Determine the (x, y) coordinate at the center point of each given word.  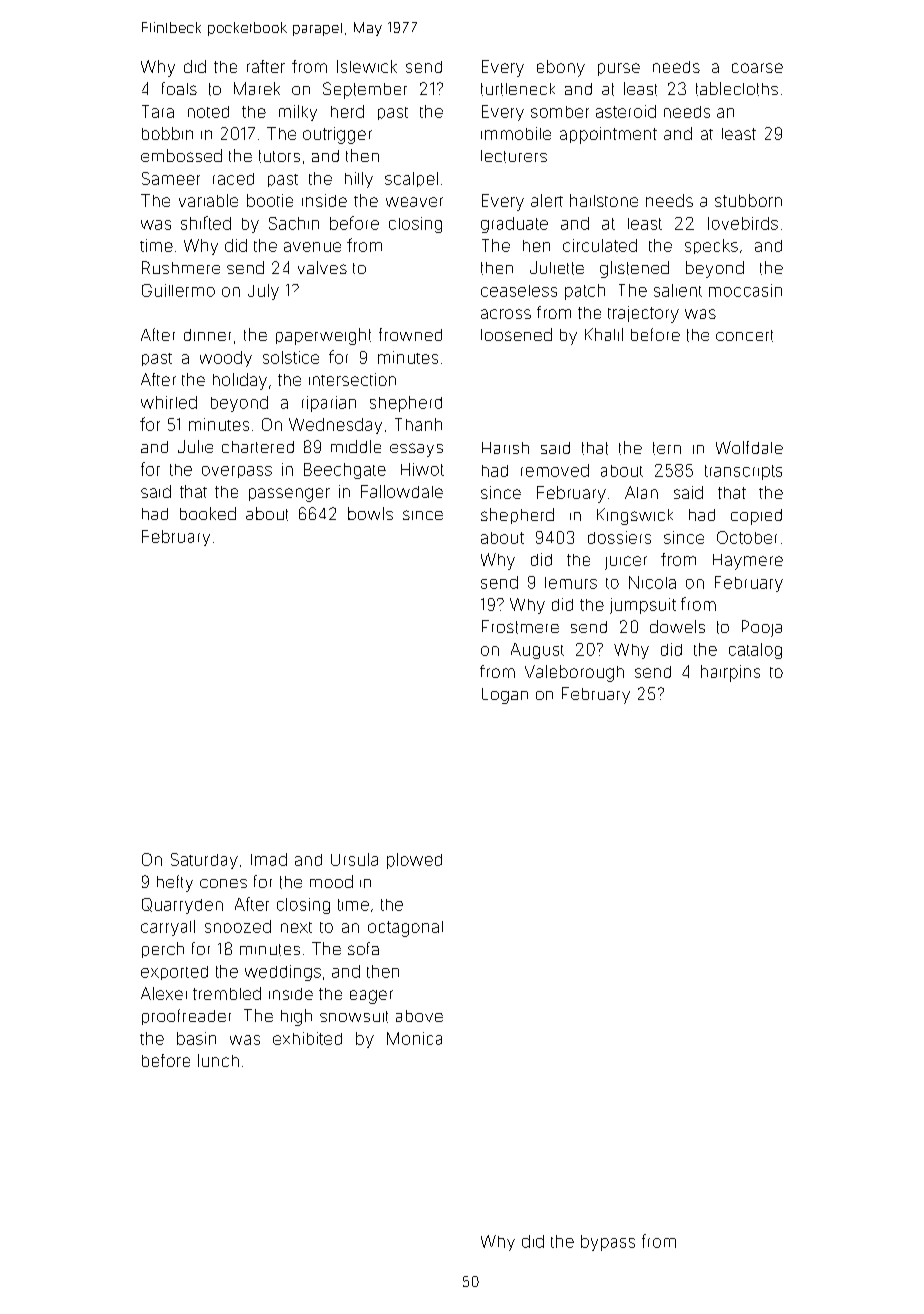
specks (711, 246)
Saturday (204, 861)
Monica (414, 1038)
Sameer (171, 178)
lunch (218, 1060)
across (506, 314)
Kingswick (635, 516)
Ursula (354, 859)
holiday (240, 381)
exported (174, 973)
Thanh (418, 424)
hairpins (730, 673)
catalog (755, 651)
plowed (414, 861)
